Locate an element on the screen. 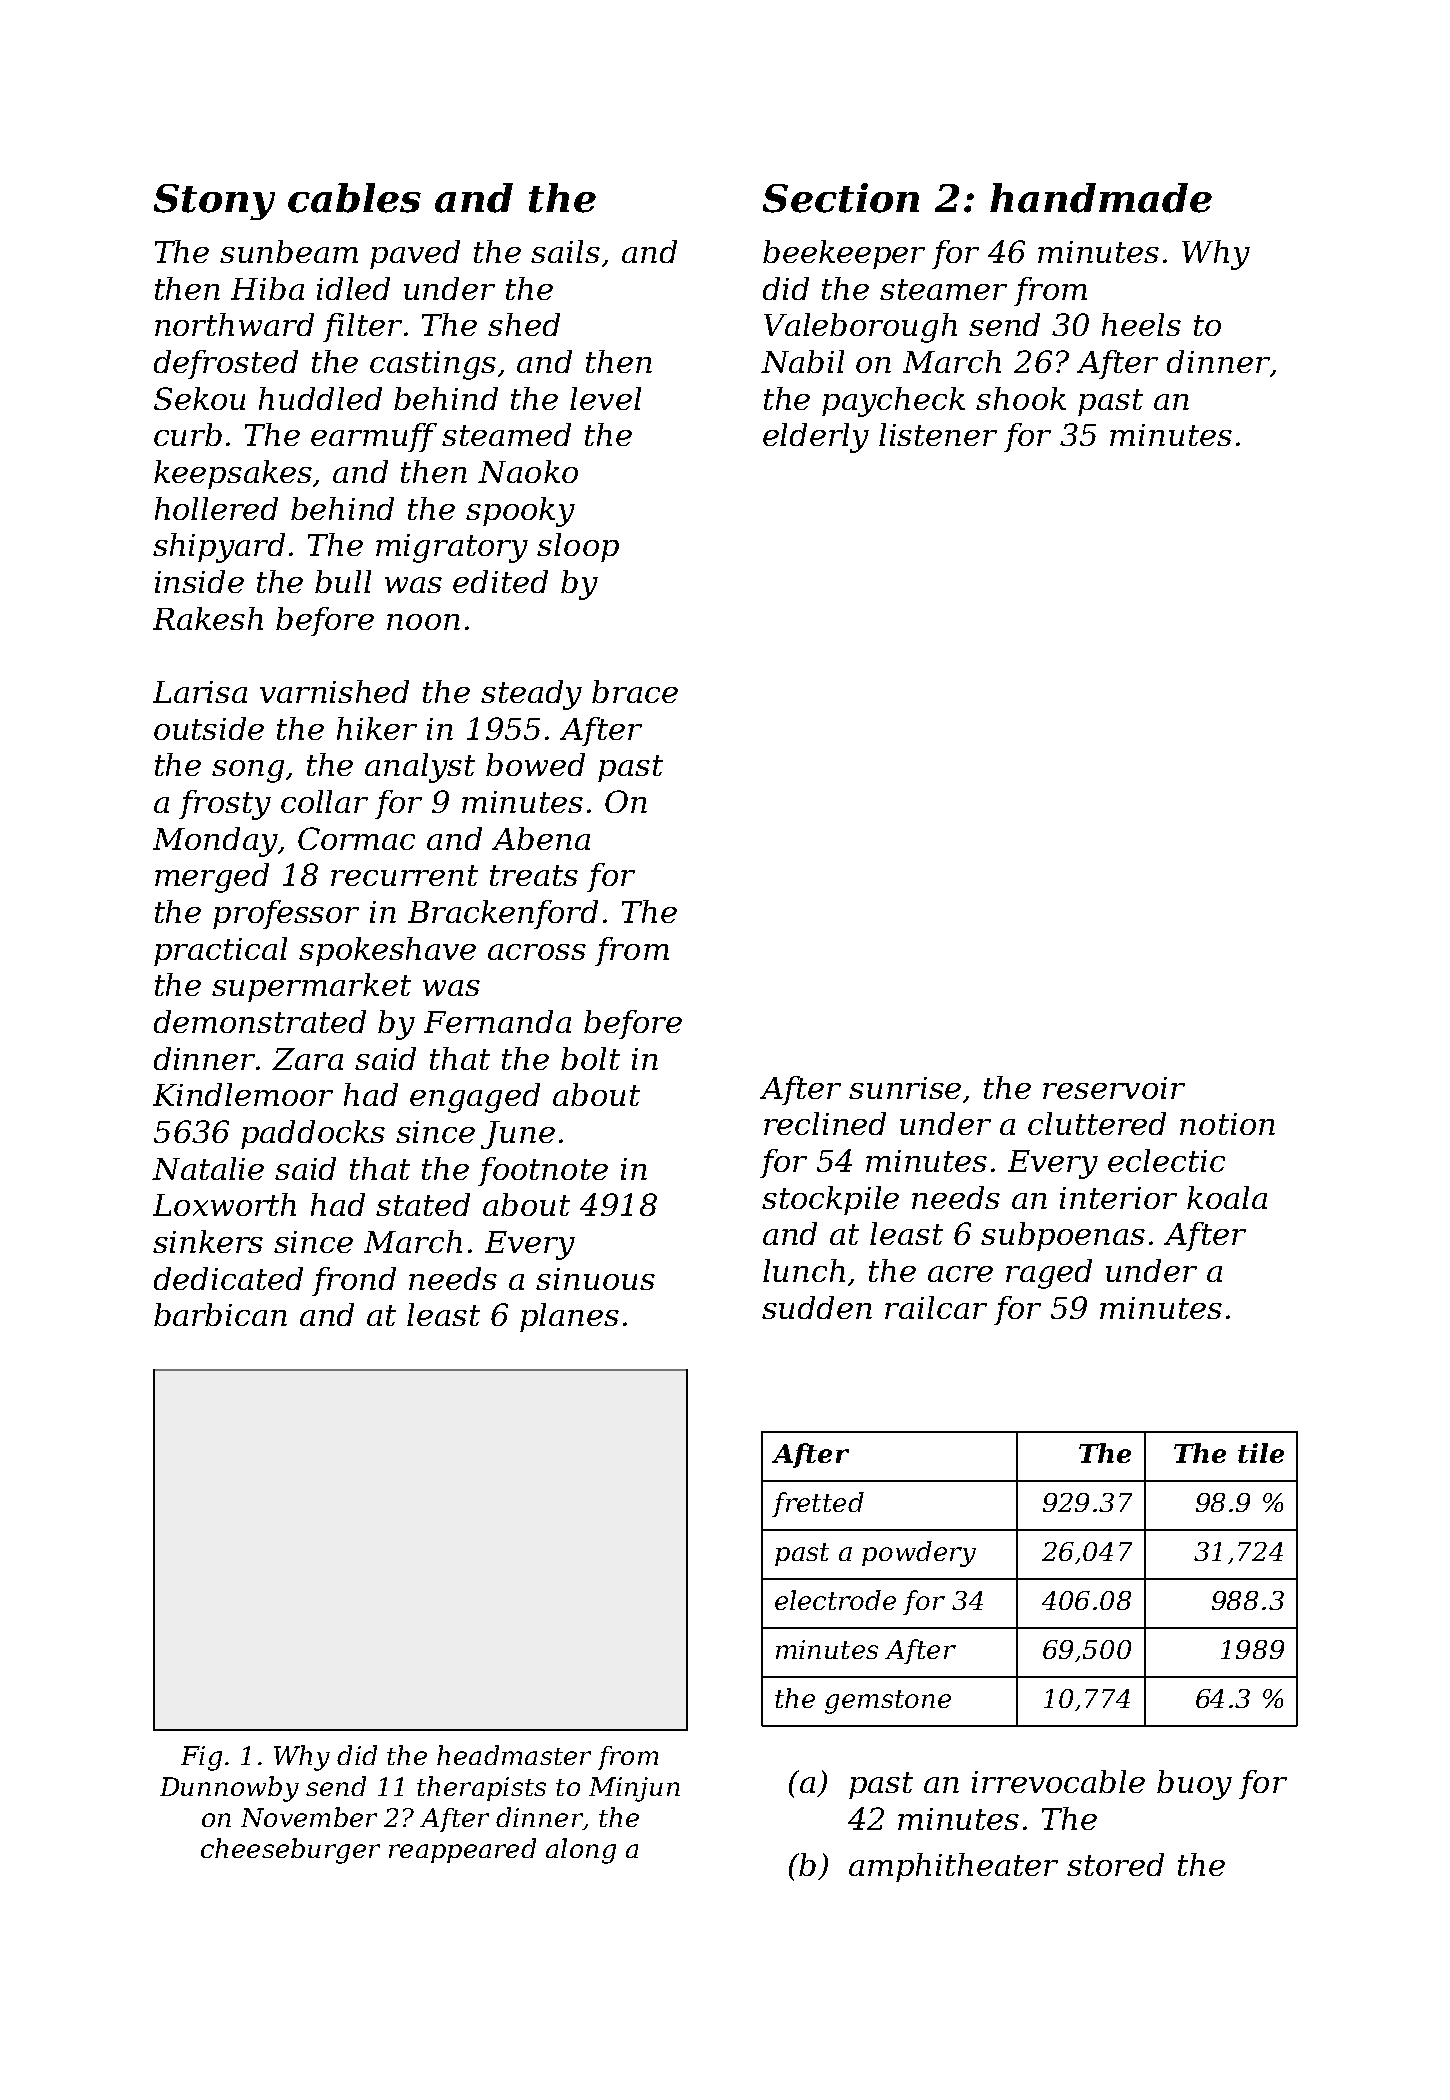  Dunnowby is located at coordinates (229, 1789).
